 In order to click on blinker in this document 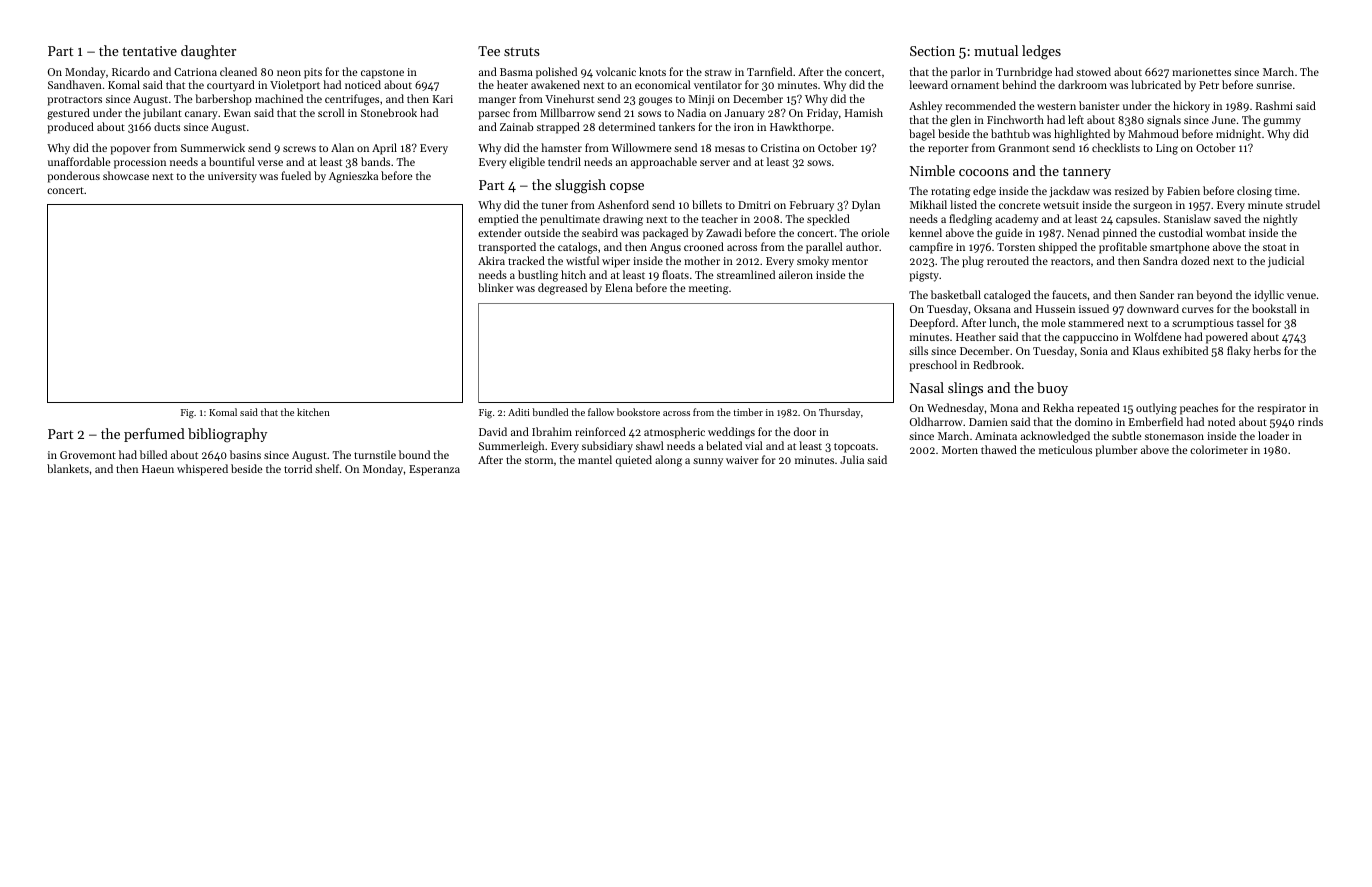, I will do `click(496, 287)`.
